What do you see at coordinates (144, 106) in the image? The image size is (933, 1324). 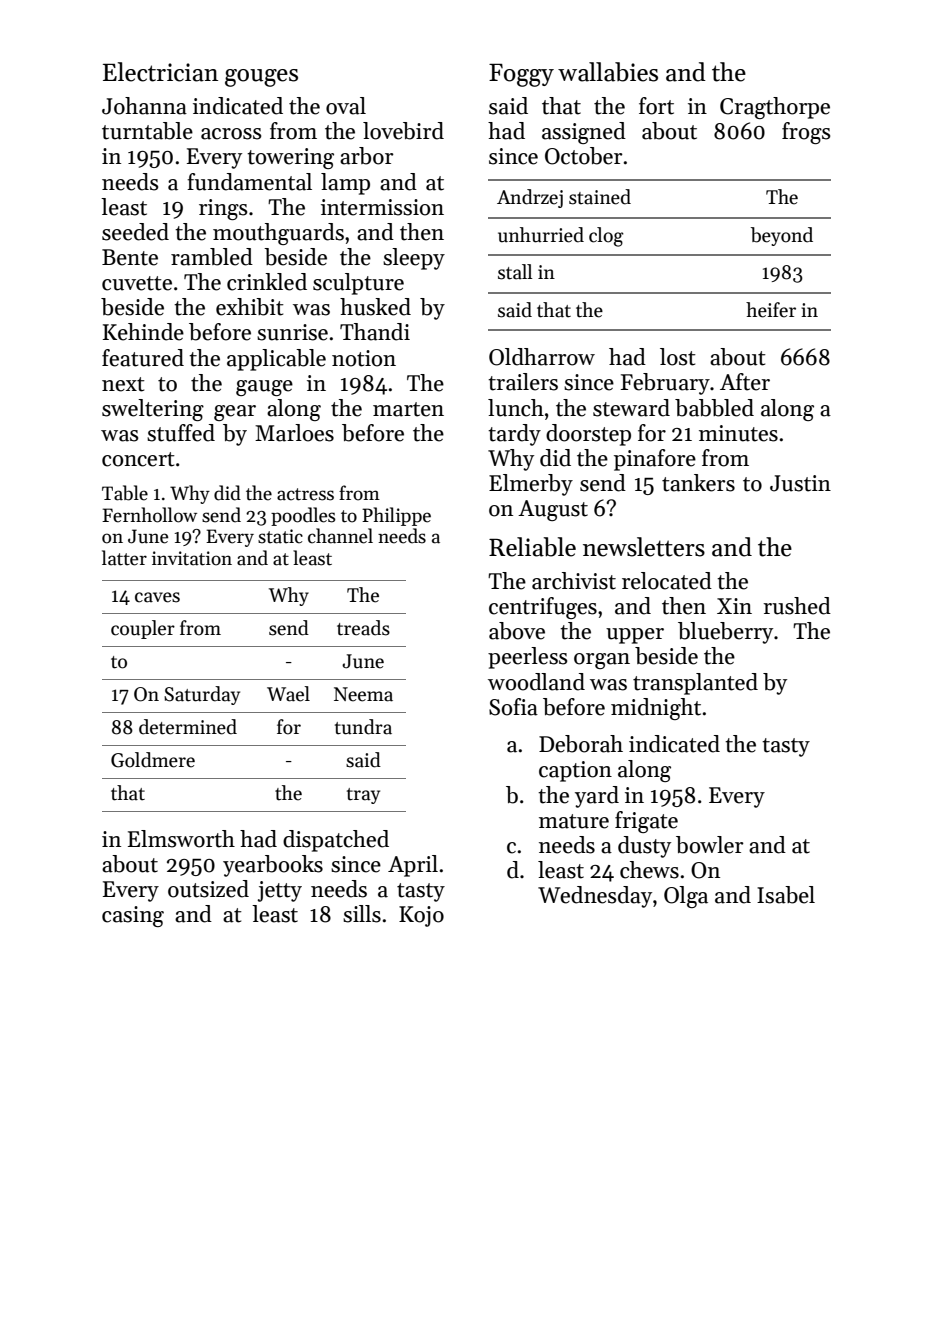 I see `Johanna` at bounding box center [144, 106].
